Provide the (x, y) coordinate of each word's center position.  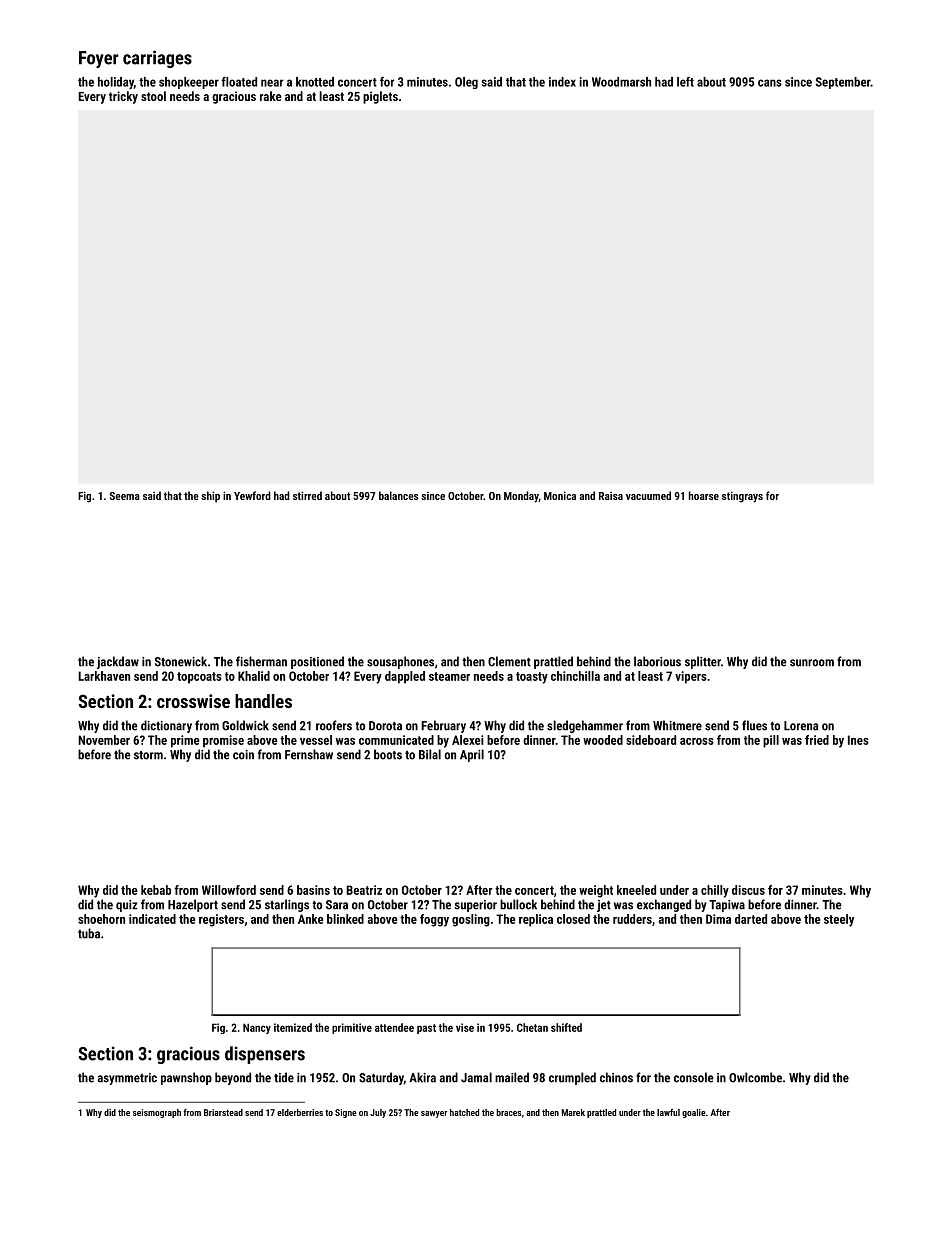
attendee (394, 1027)
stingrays (742, 497)
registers (221, 920)
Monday (521, 497)
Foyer (99, 59)
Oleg (466, 83)
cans (770, 83)
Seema (125, 496)
